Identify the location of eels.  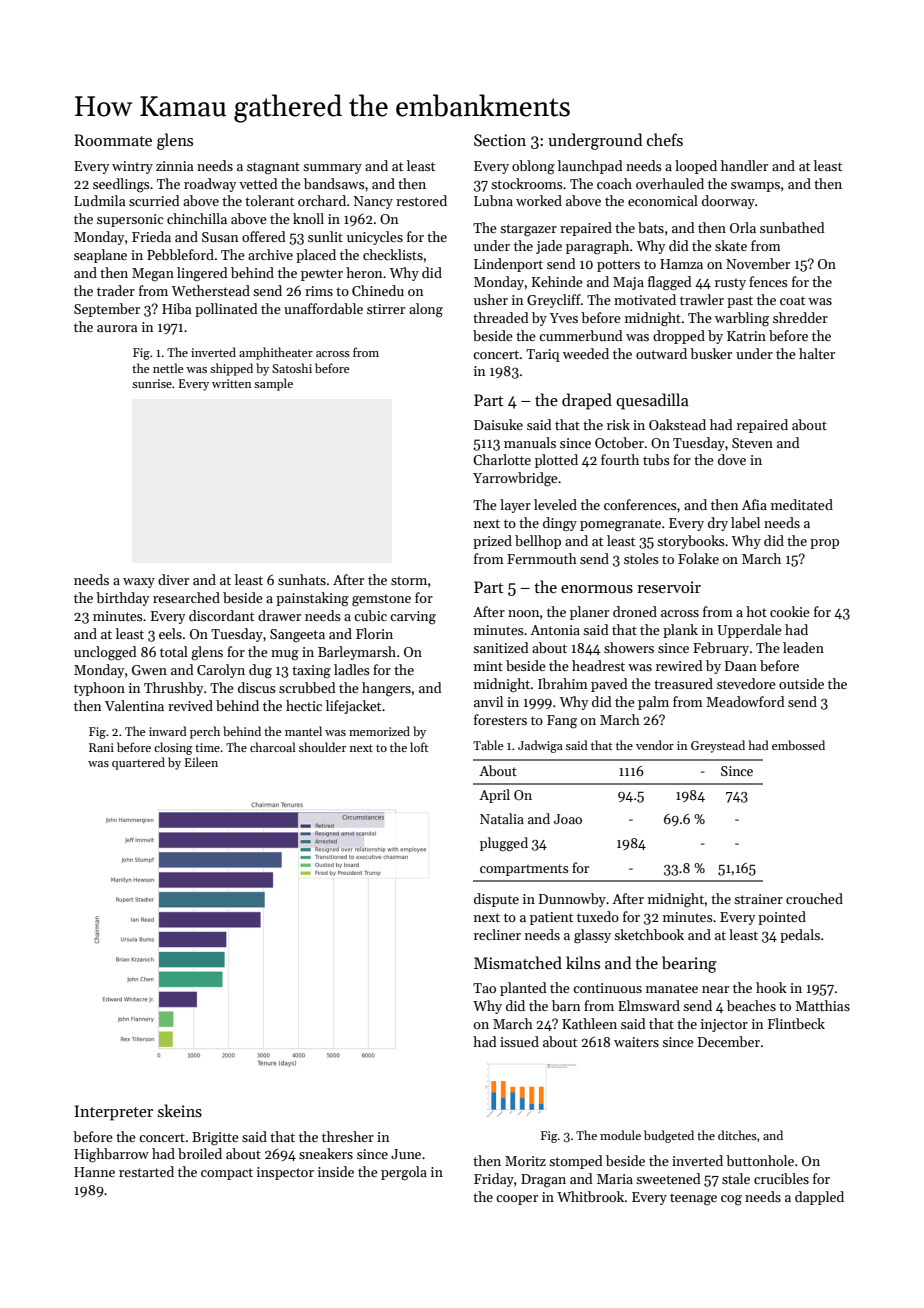
(170, 633).
